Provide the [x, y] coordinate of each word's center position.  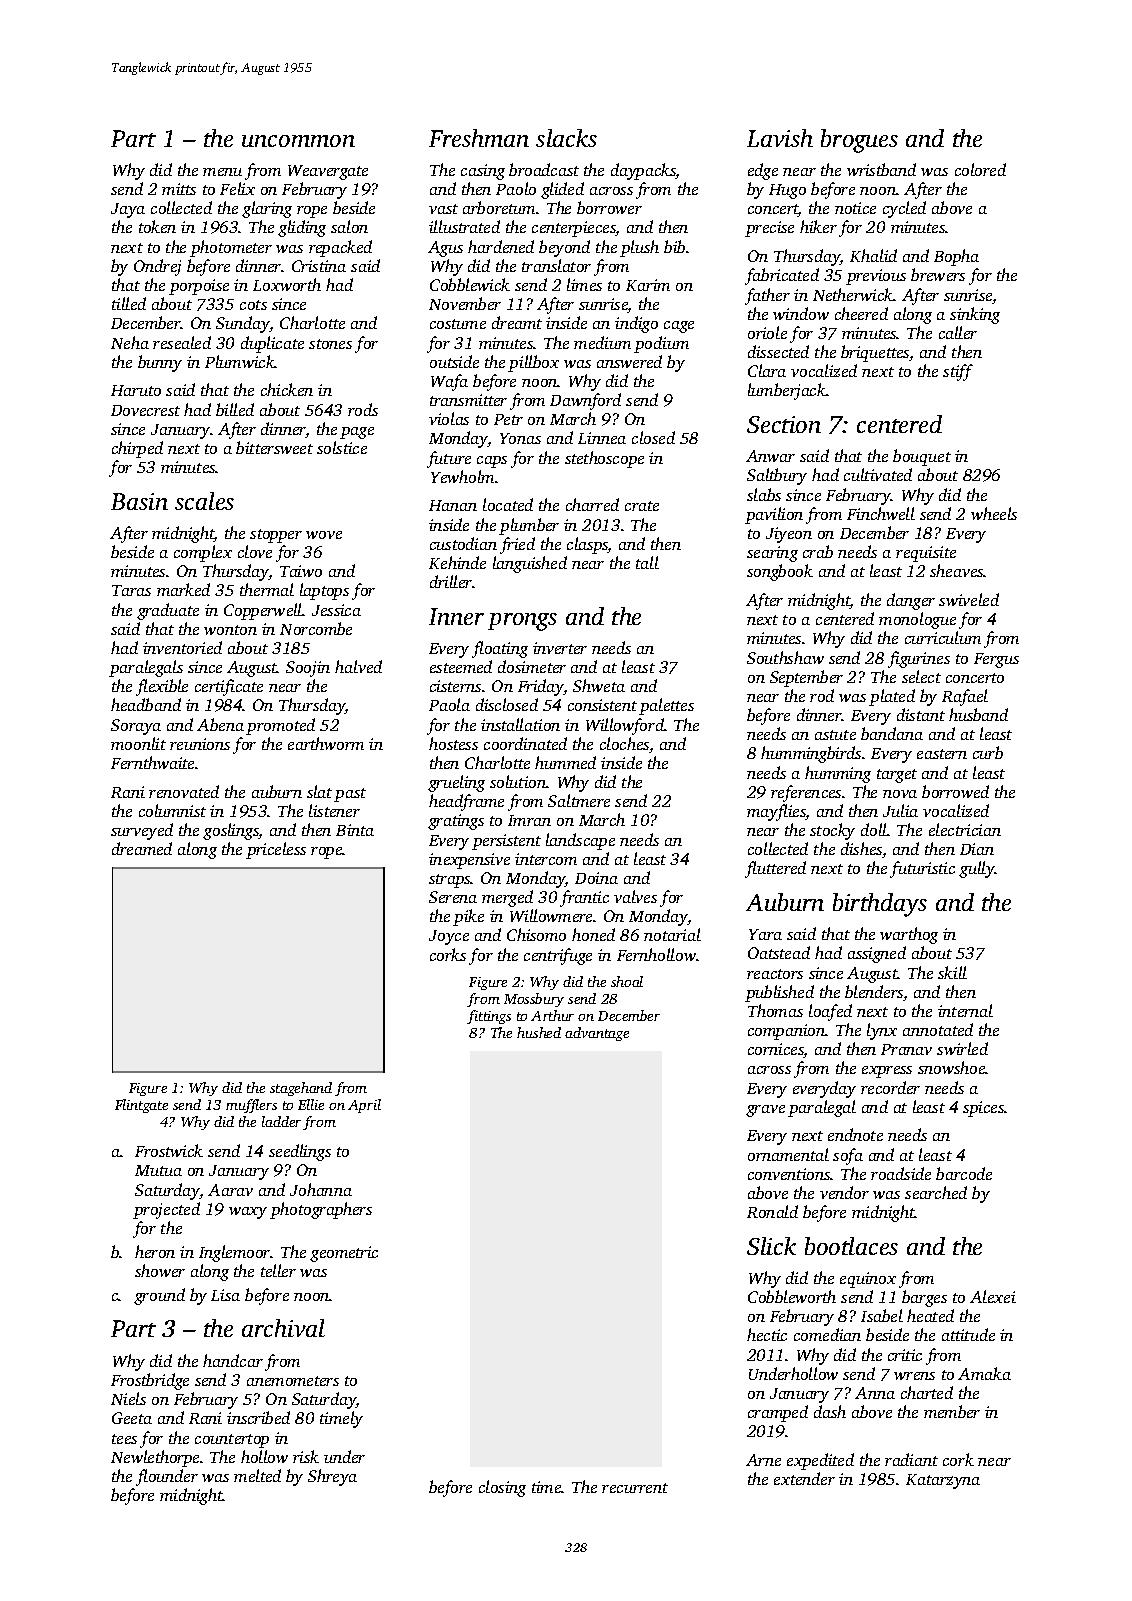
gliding [302, 228]
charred [592, 504]
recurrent [635, 1488]
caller [958, 332]
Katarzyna [943, 1481]
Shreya [332, 1477]
